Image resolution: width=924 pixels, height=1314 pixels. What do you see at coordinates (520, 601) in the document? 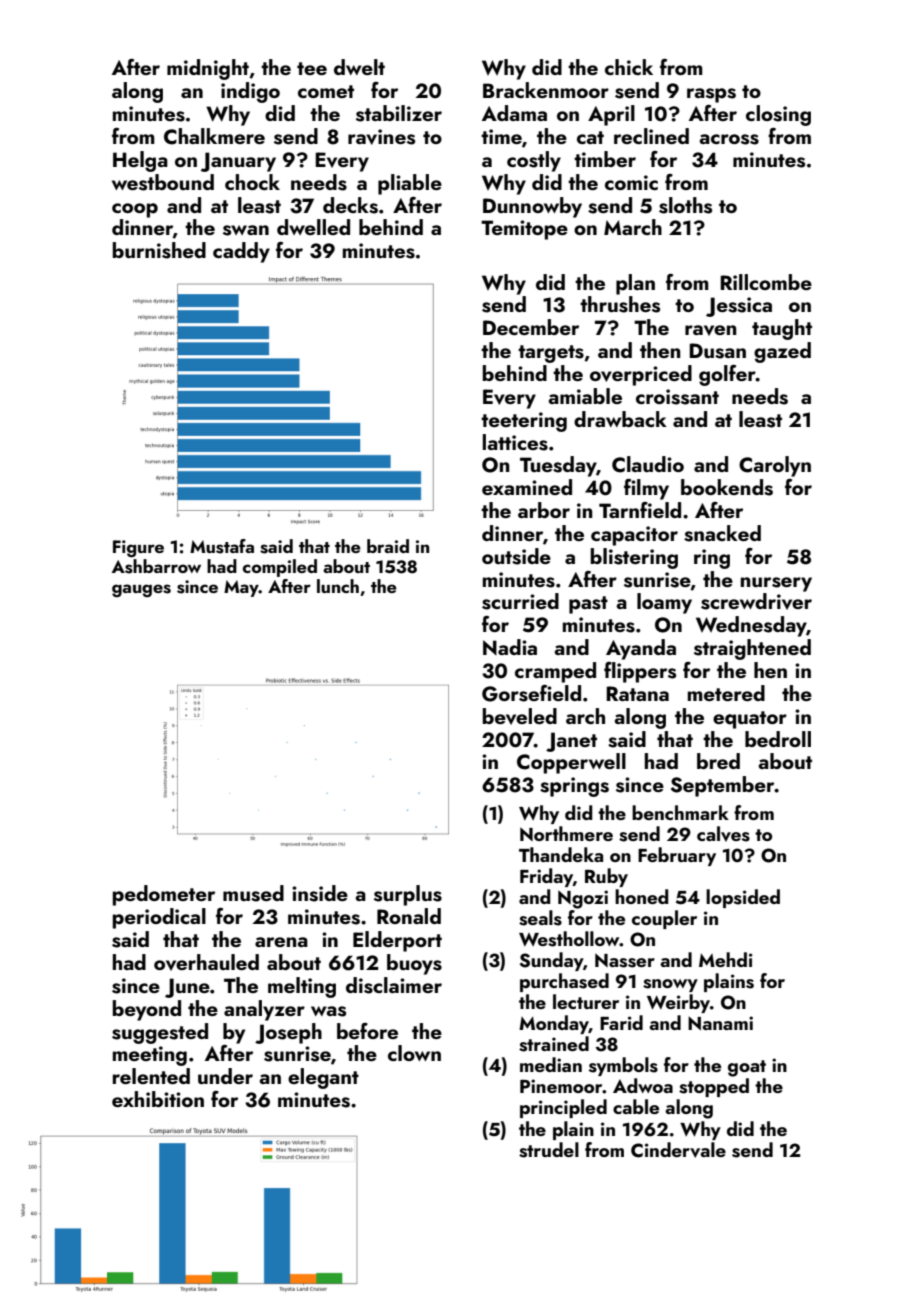
I see `scurried` at bounding box center [520, 601].
